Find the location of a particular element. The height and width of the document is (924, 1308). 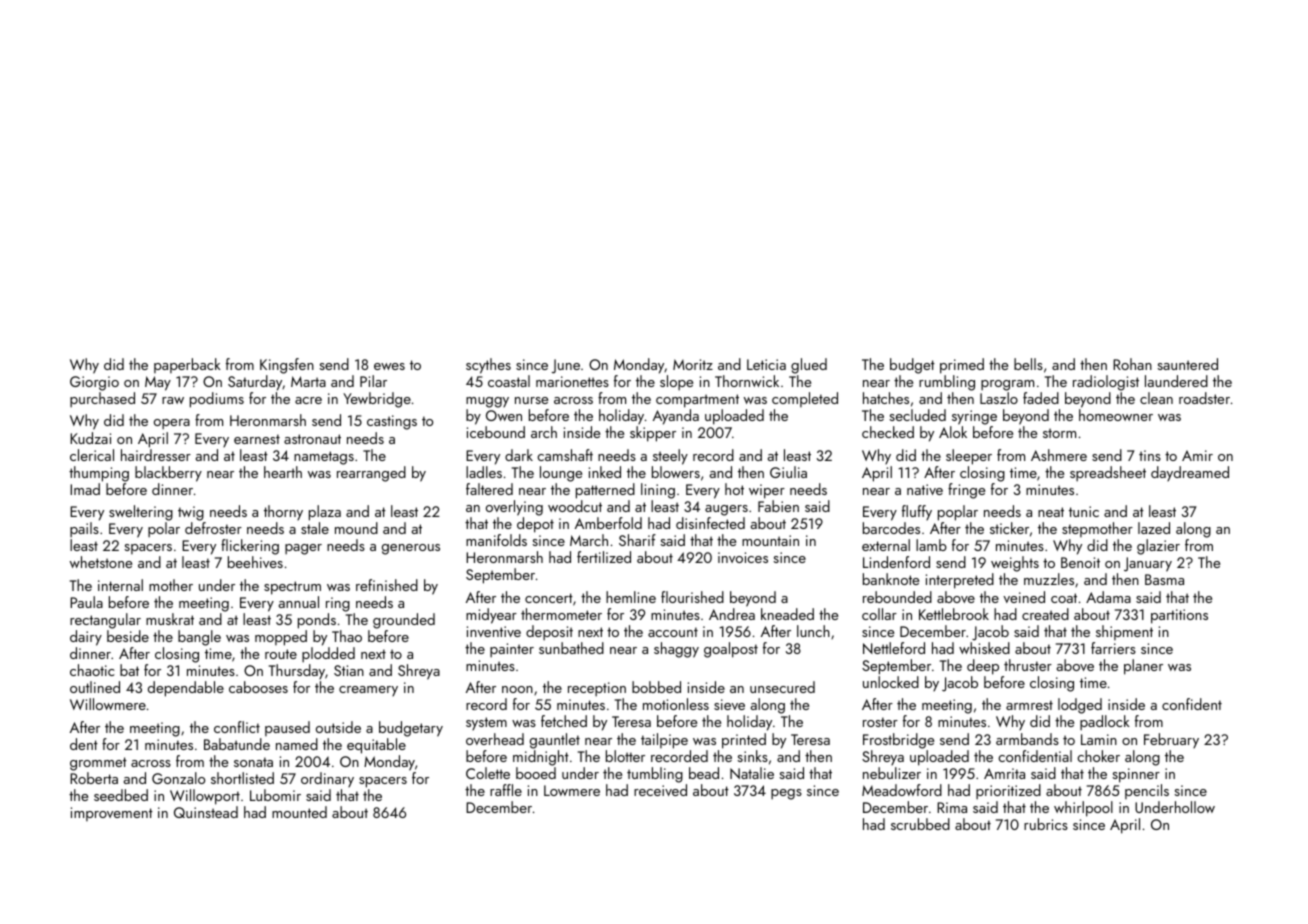

June is located at coordinates (566, 366).
